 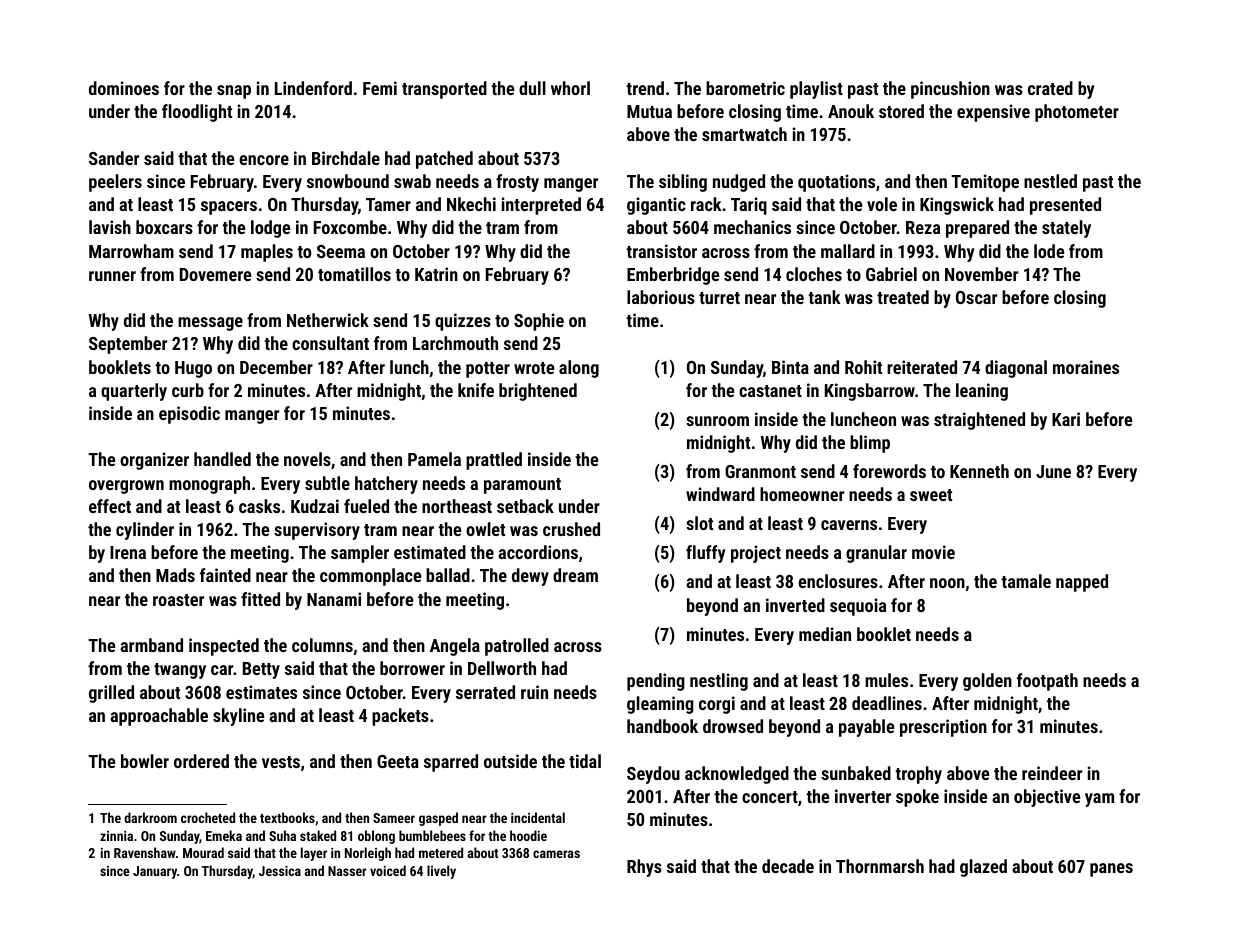 What do you see at coordinates (901, 111) in the screenshot?
I see `stored` at bounding box center [901, 111].
